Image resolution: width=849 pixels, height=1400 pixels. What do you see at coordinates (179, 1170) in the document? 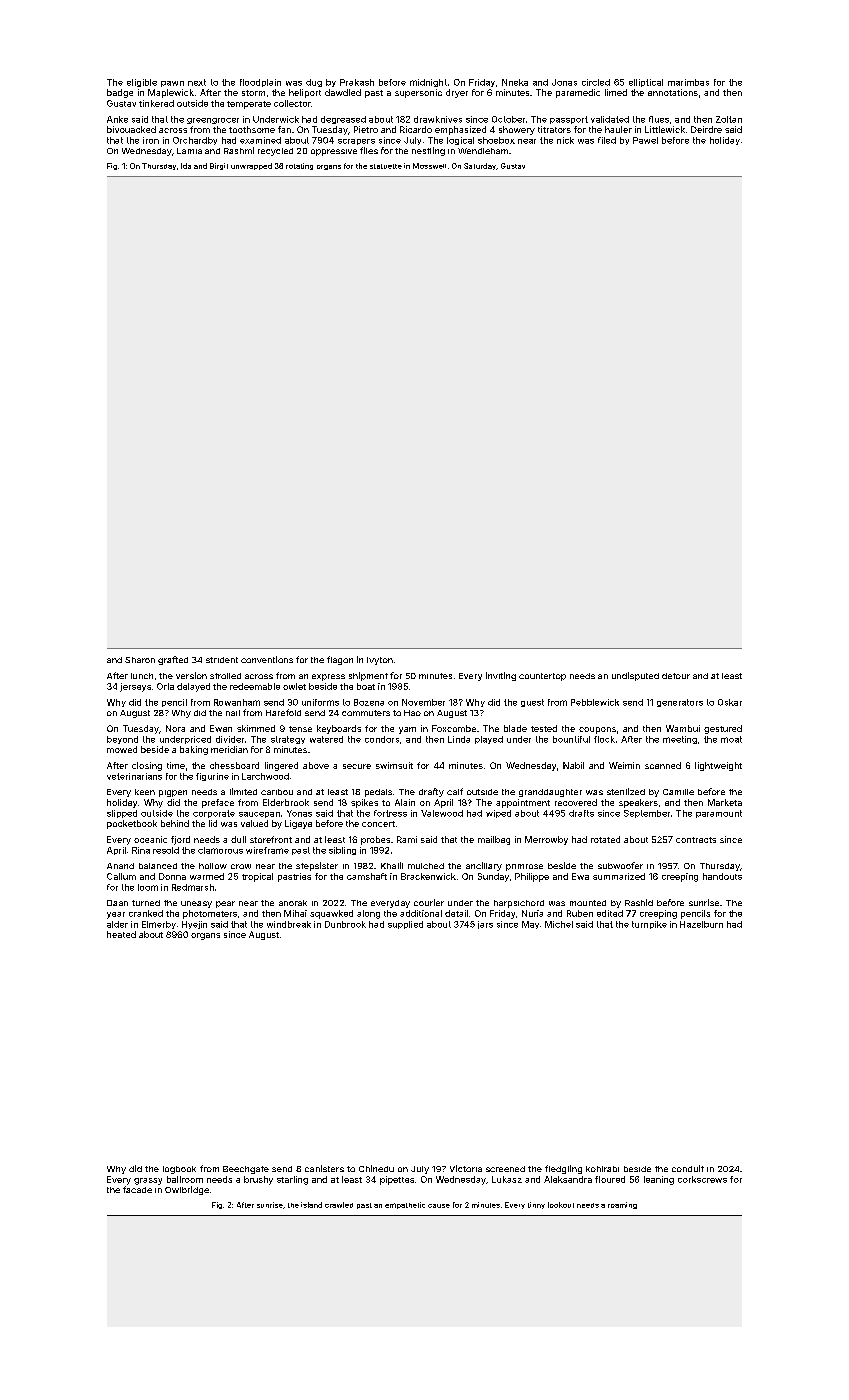
I see `logbook` at bounding box center [179, 1170].
